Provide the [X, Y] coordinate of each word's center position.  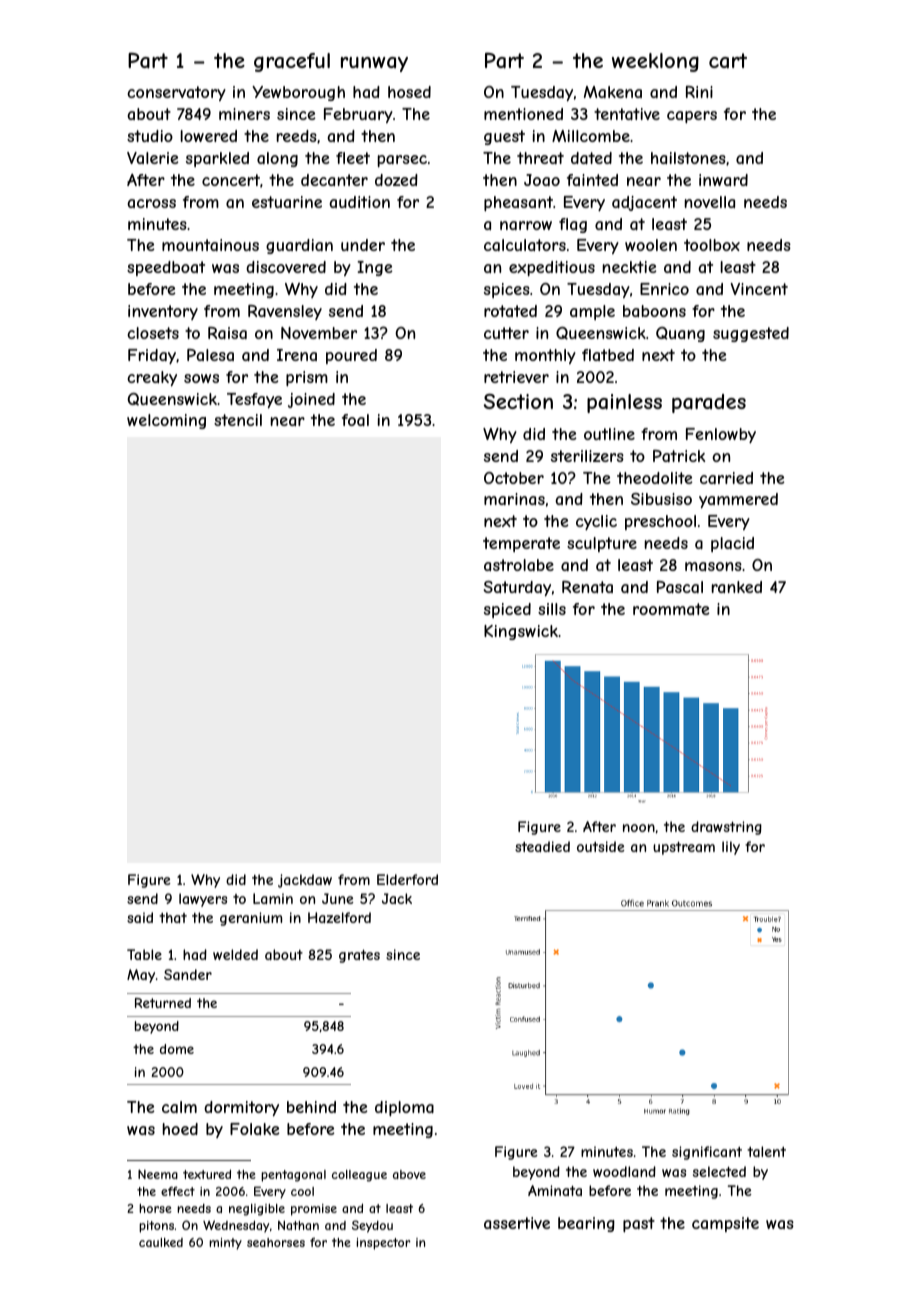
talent [766, 1151]
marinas [514, 499]
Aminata [555, 1190]
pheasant [518, 203]
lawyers [203, 900]
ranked [737, 587]
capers [692, 117]
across [151, 203]
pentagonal [293, 1176]
